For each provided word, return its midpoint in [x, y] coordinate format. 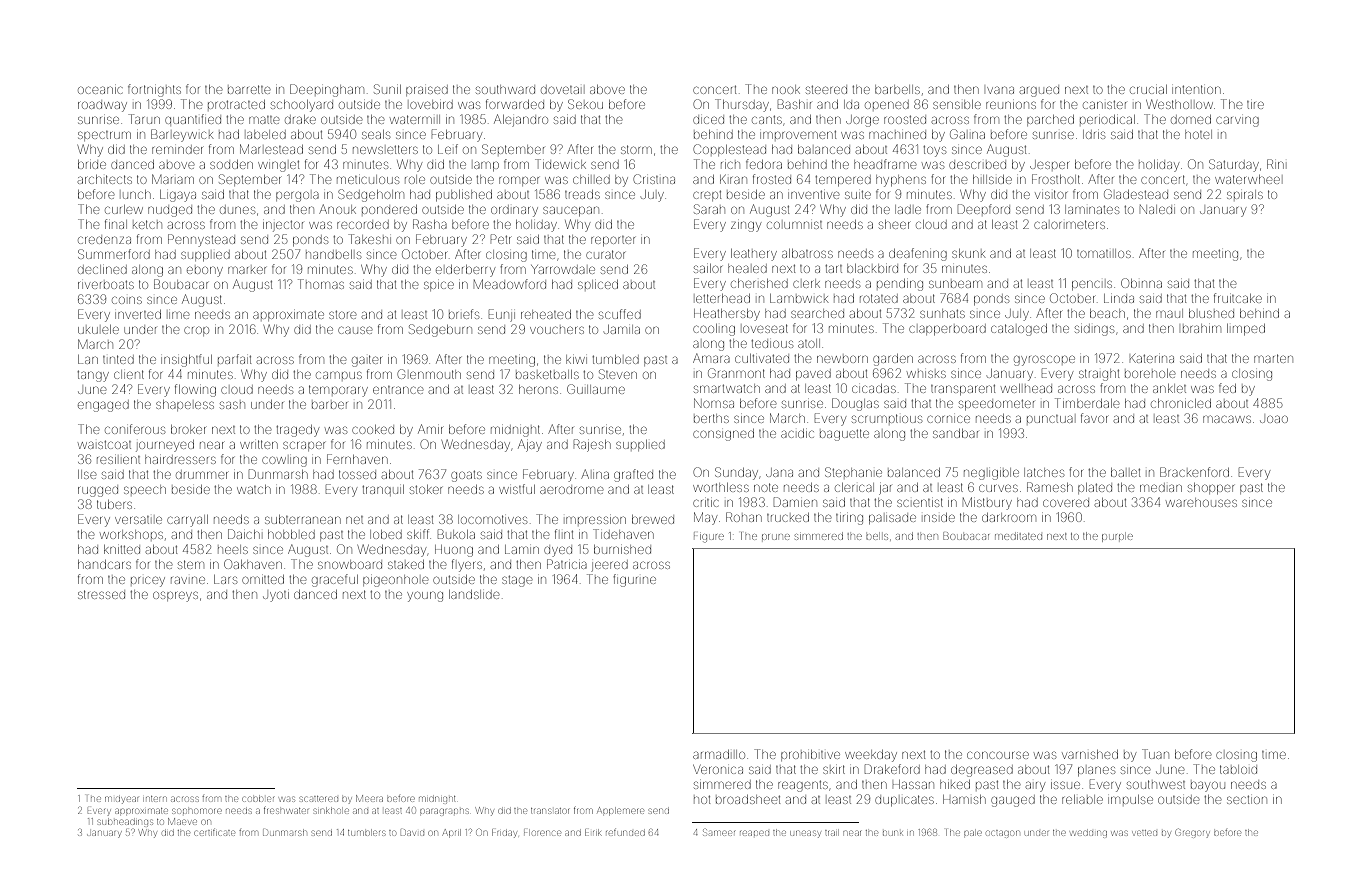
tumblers [366, 833]
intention [1198, 89]
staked [406, 564]
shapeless [185, 404]
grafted [633, 475]
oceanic [100, 90]
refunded [625, 833]
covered [1066, 503]
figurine [634, 580]
